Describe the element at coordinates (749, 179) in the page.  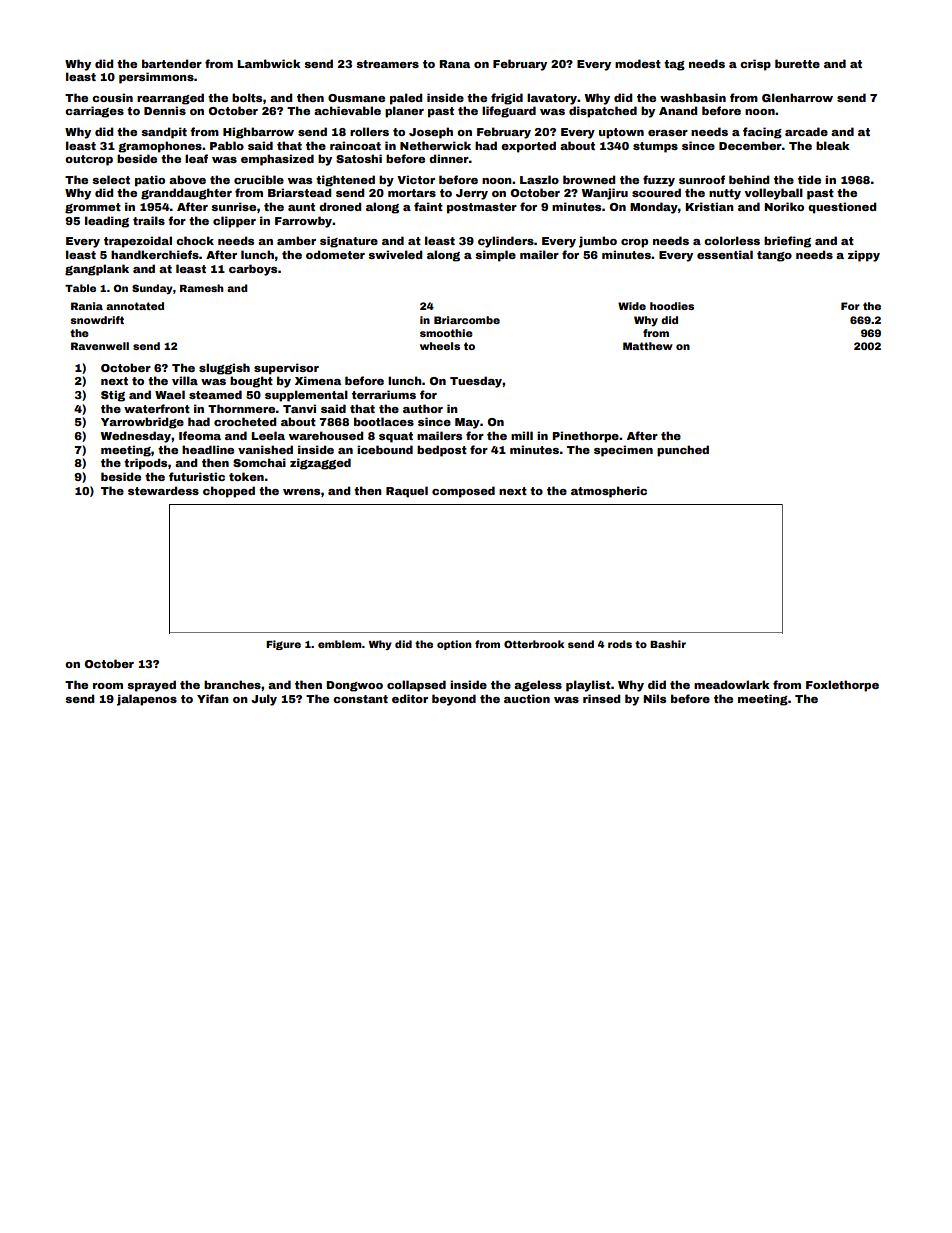
I see `behind` at that location.
